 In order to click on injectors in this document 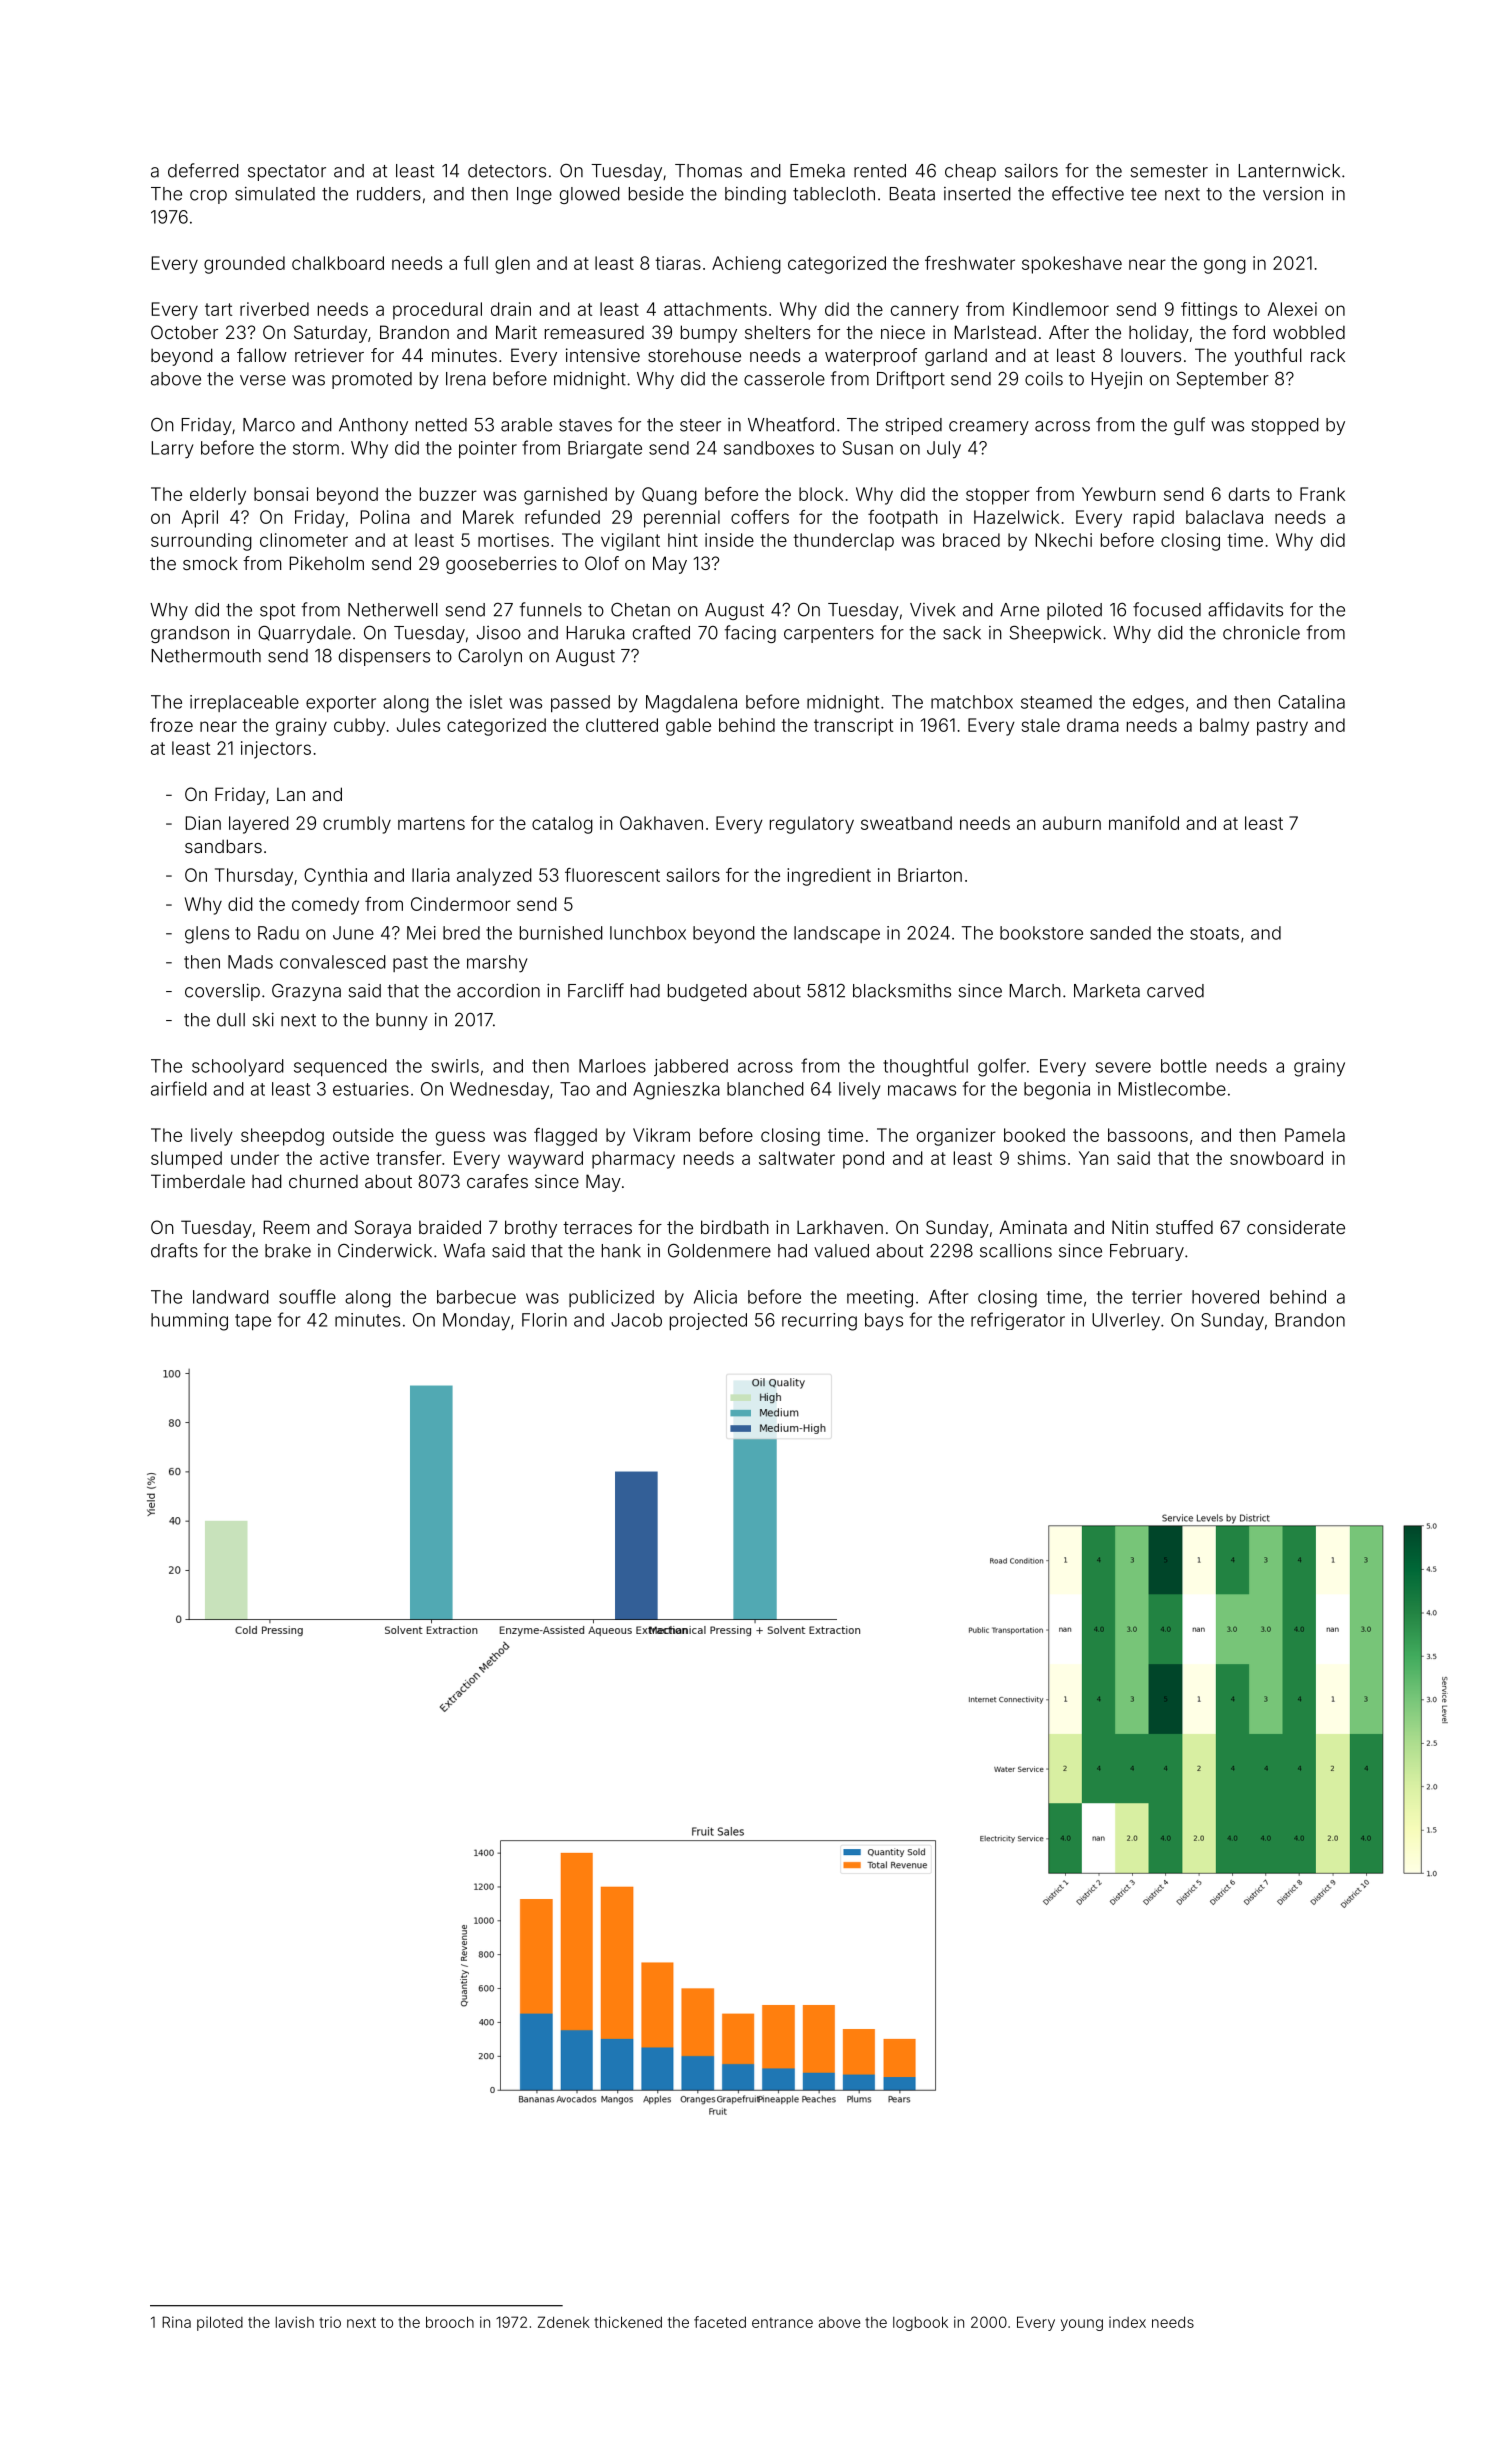, I will do `click(276, 750)`.
